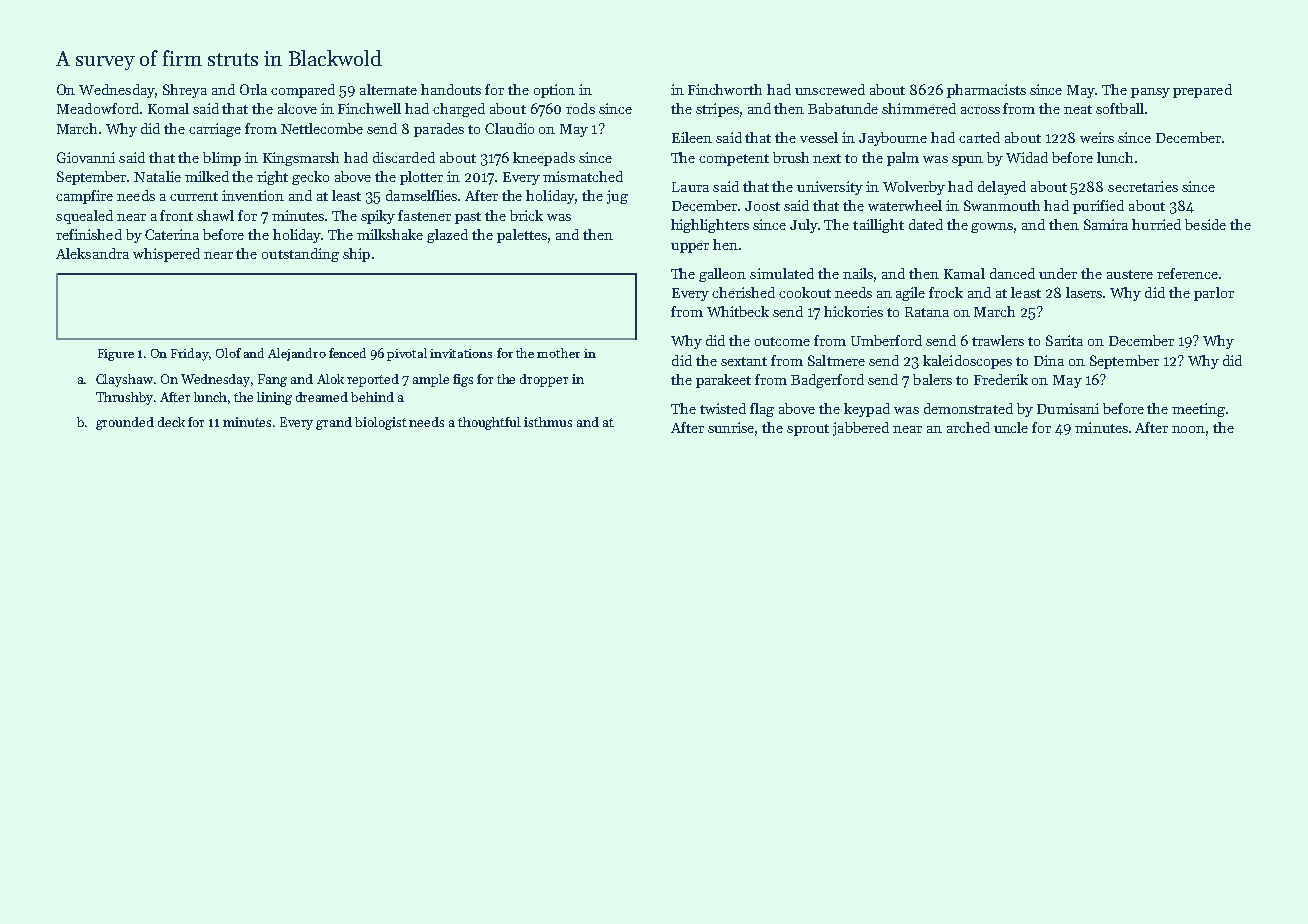 The width and height of the screenshot is (1308, 924). I want to click on Whitbeck, so click(738, 311).
